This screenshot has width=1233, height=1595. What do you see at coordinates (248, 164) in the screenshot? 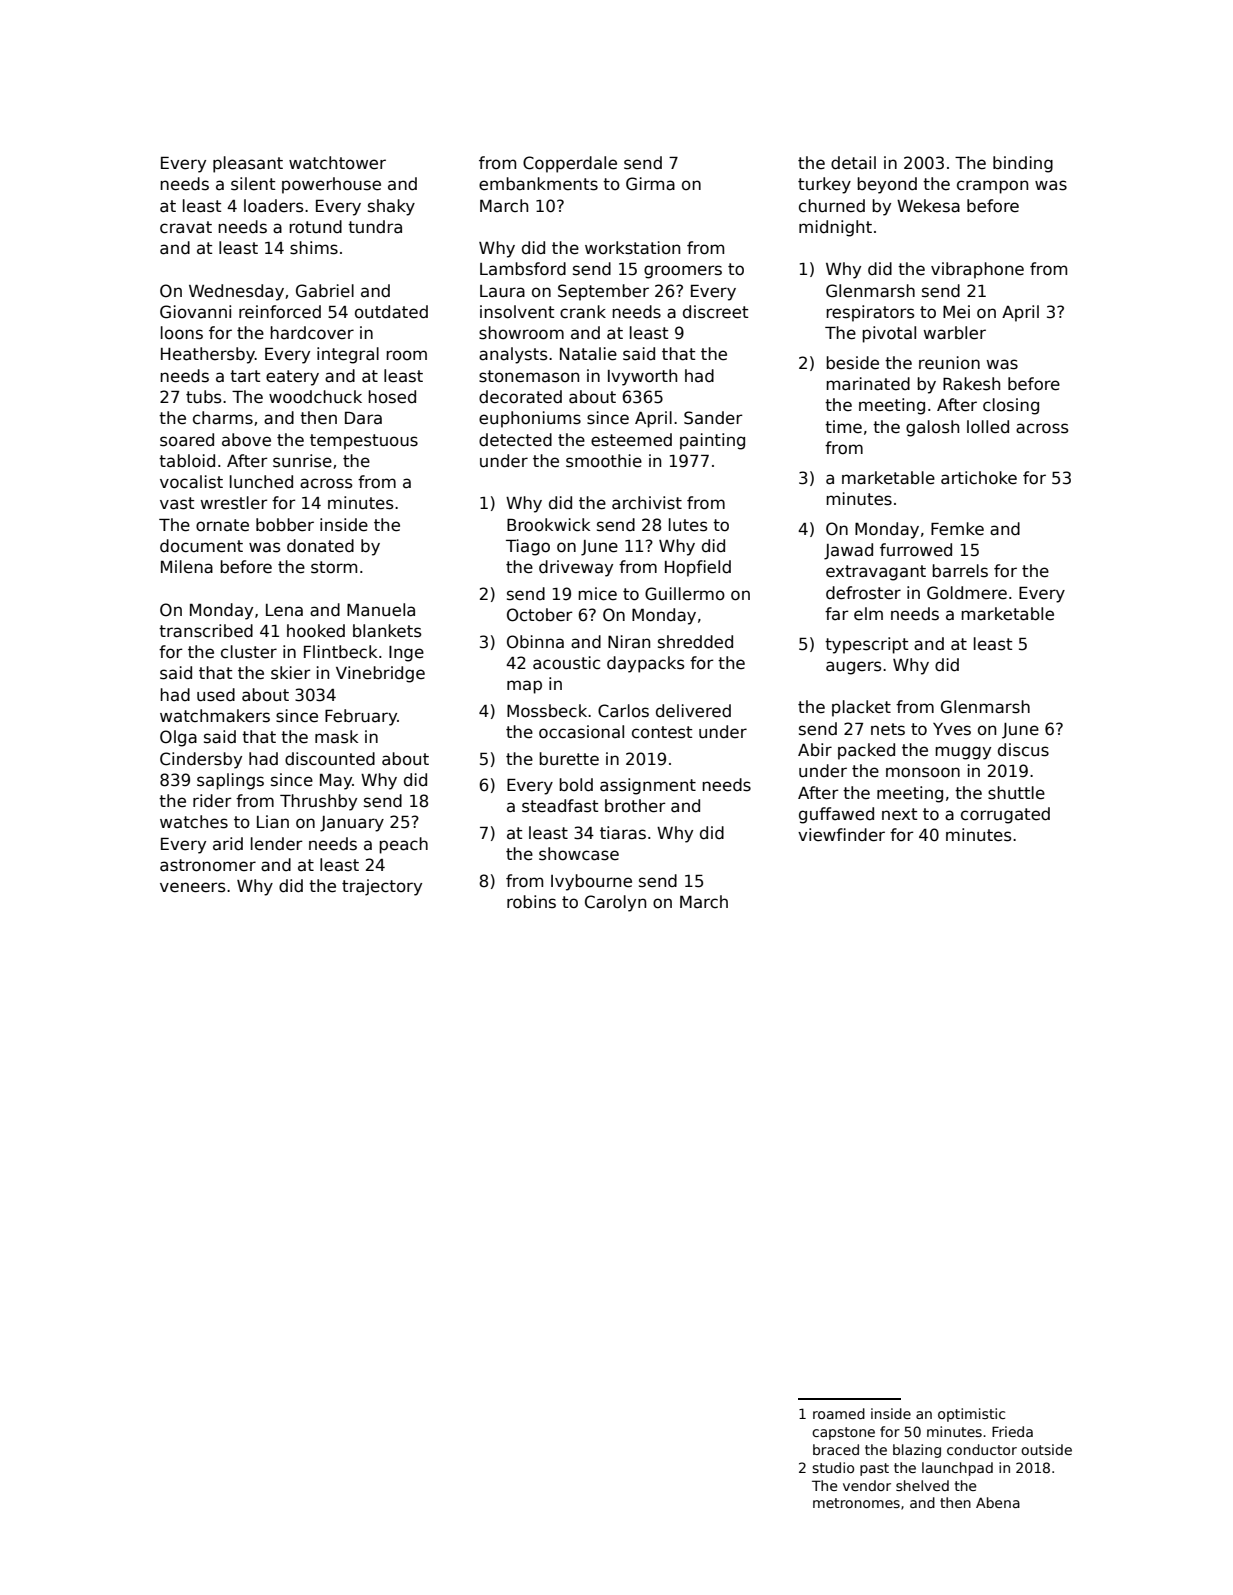
I see `pleasant` at bounding box center [248, 164].
